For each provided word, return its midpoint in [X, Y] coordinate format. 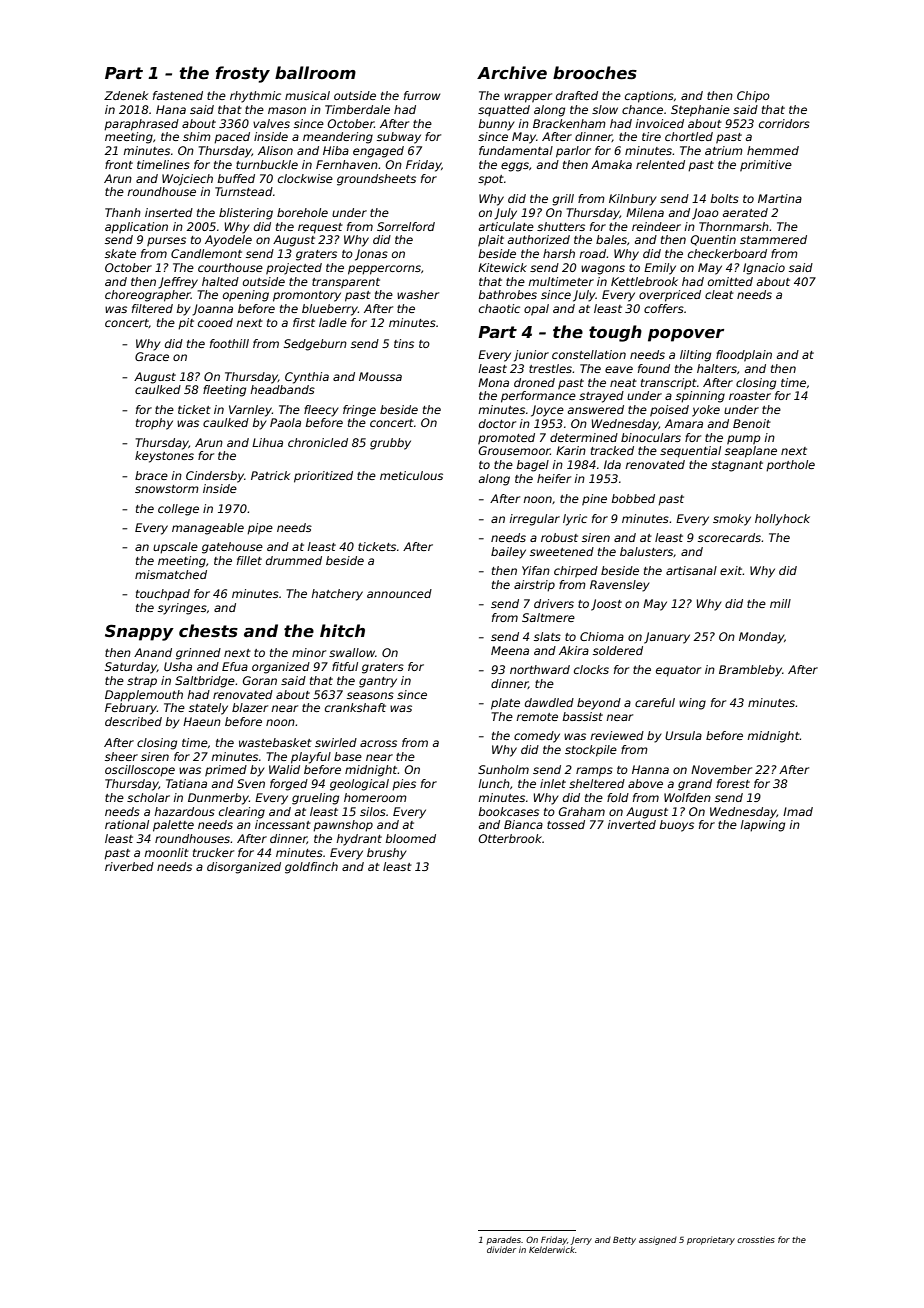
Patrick [270, 475]
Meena [510, 650]
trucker [213, 852]
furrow [422, 95]
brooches [595, 73]
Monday [761, 638]
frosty [243, 74]
